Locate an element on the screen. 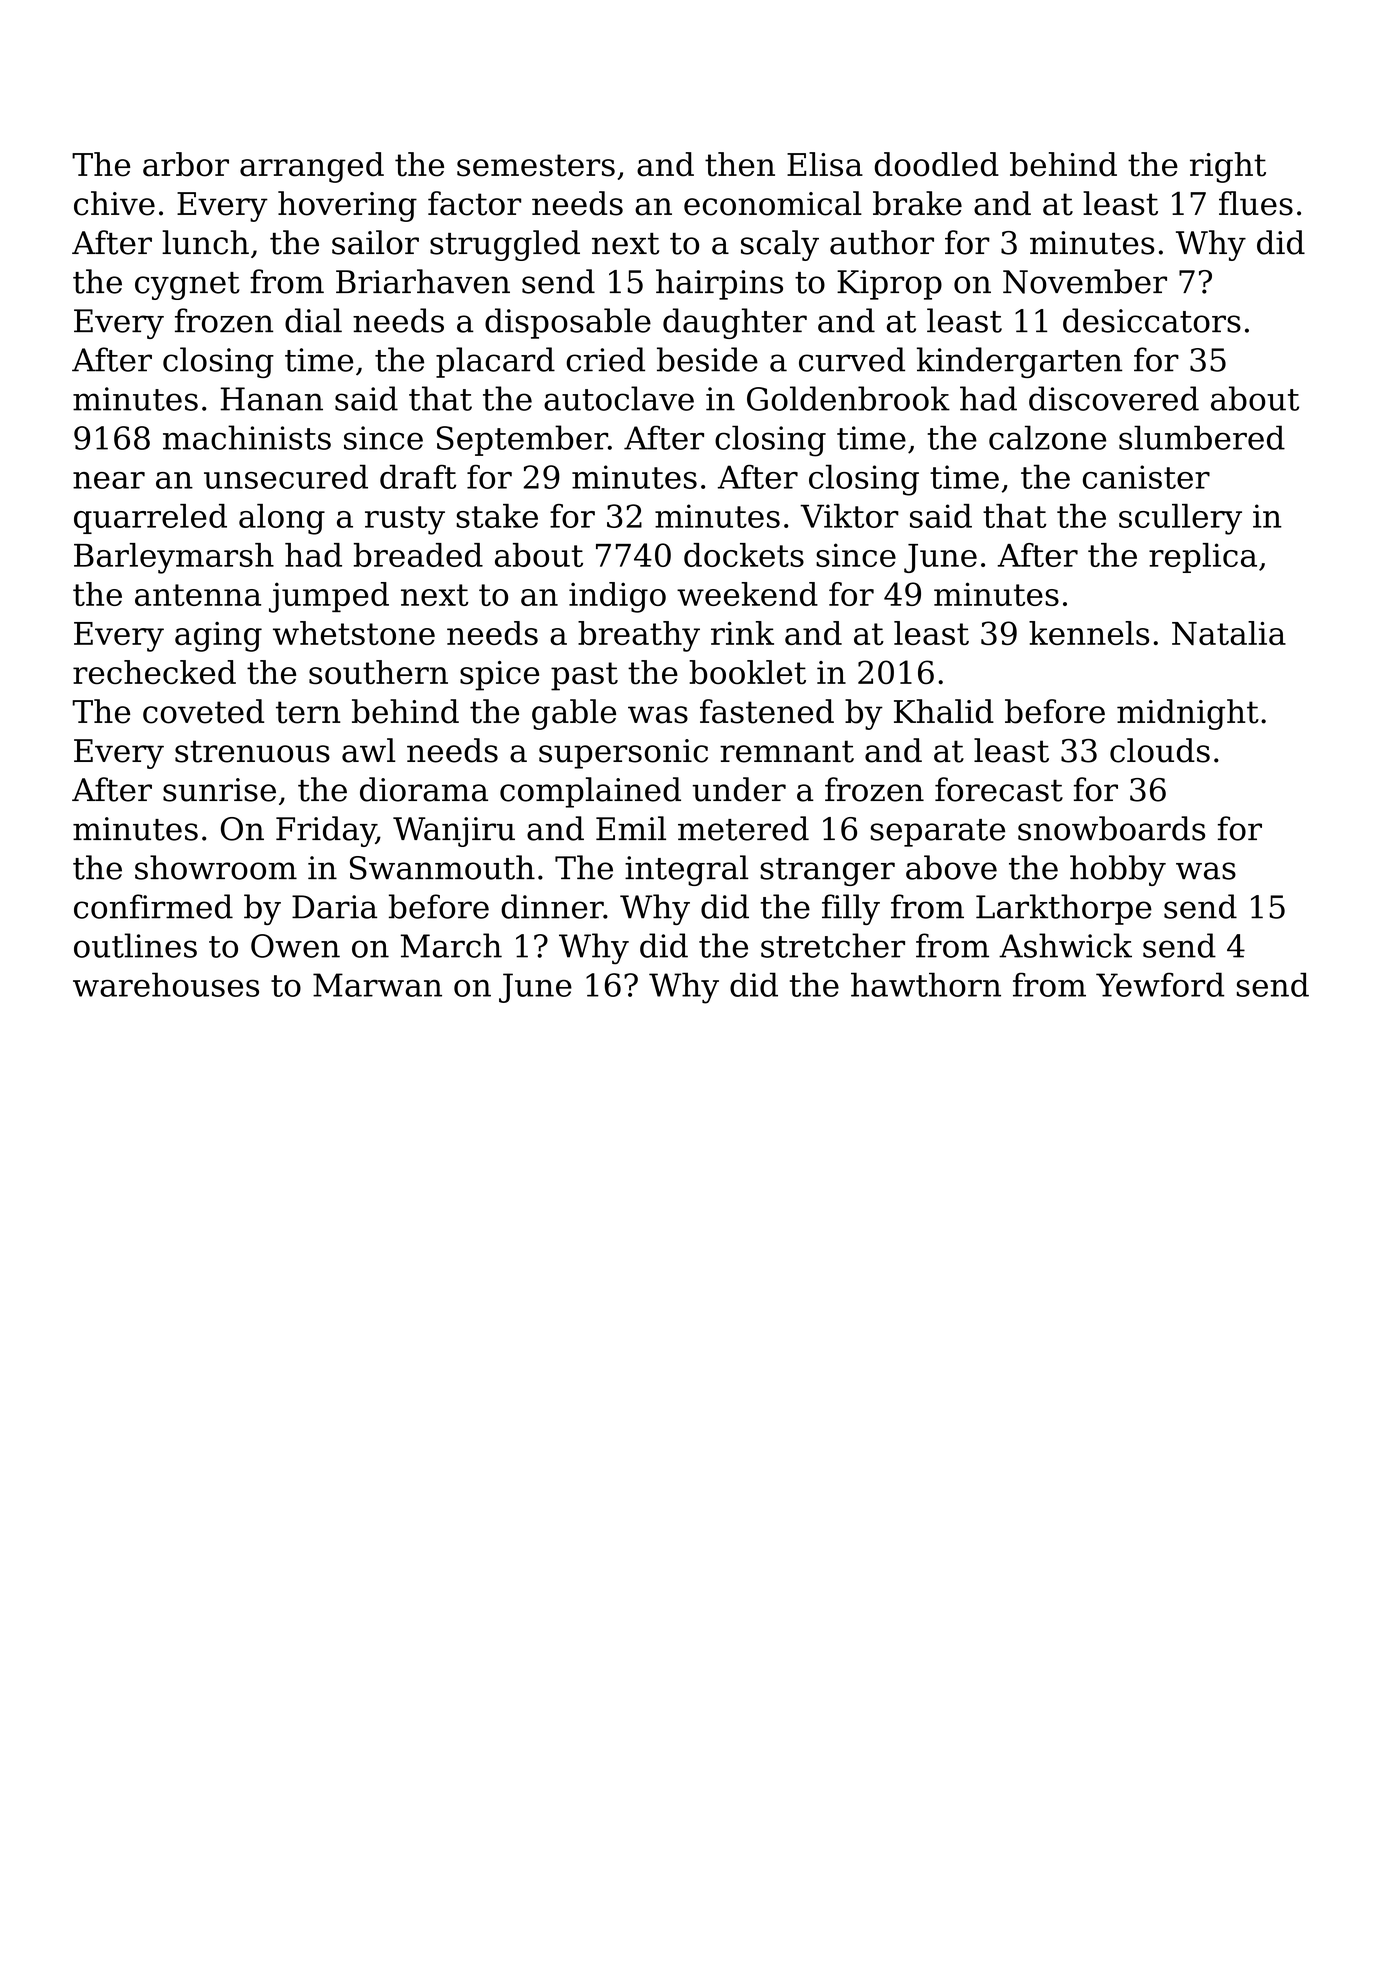  integral is located at coordinates (686, 870).
